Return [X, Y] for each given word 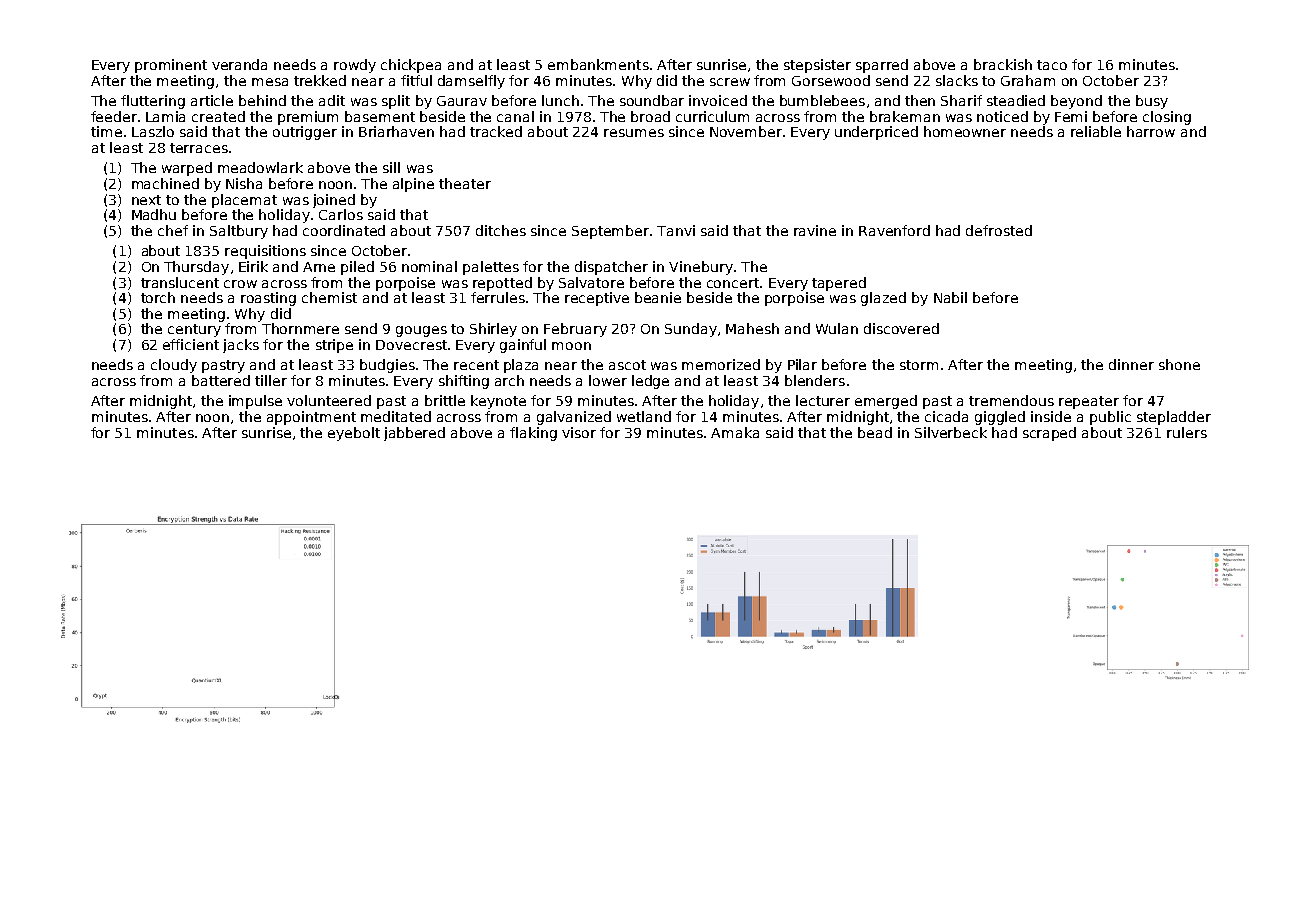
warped [187, 169]
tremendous [1011, 400]
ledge [650, 382]
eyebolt [354, 434]
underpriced [876, 133]
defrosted [999, 230]
